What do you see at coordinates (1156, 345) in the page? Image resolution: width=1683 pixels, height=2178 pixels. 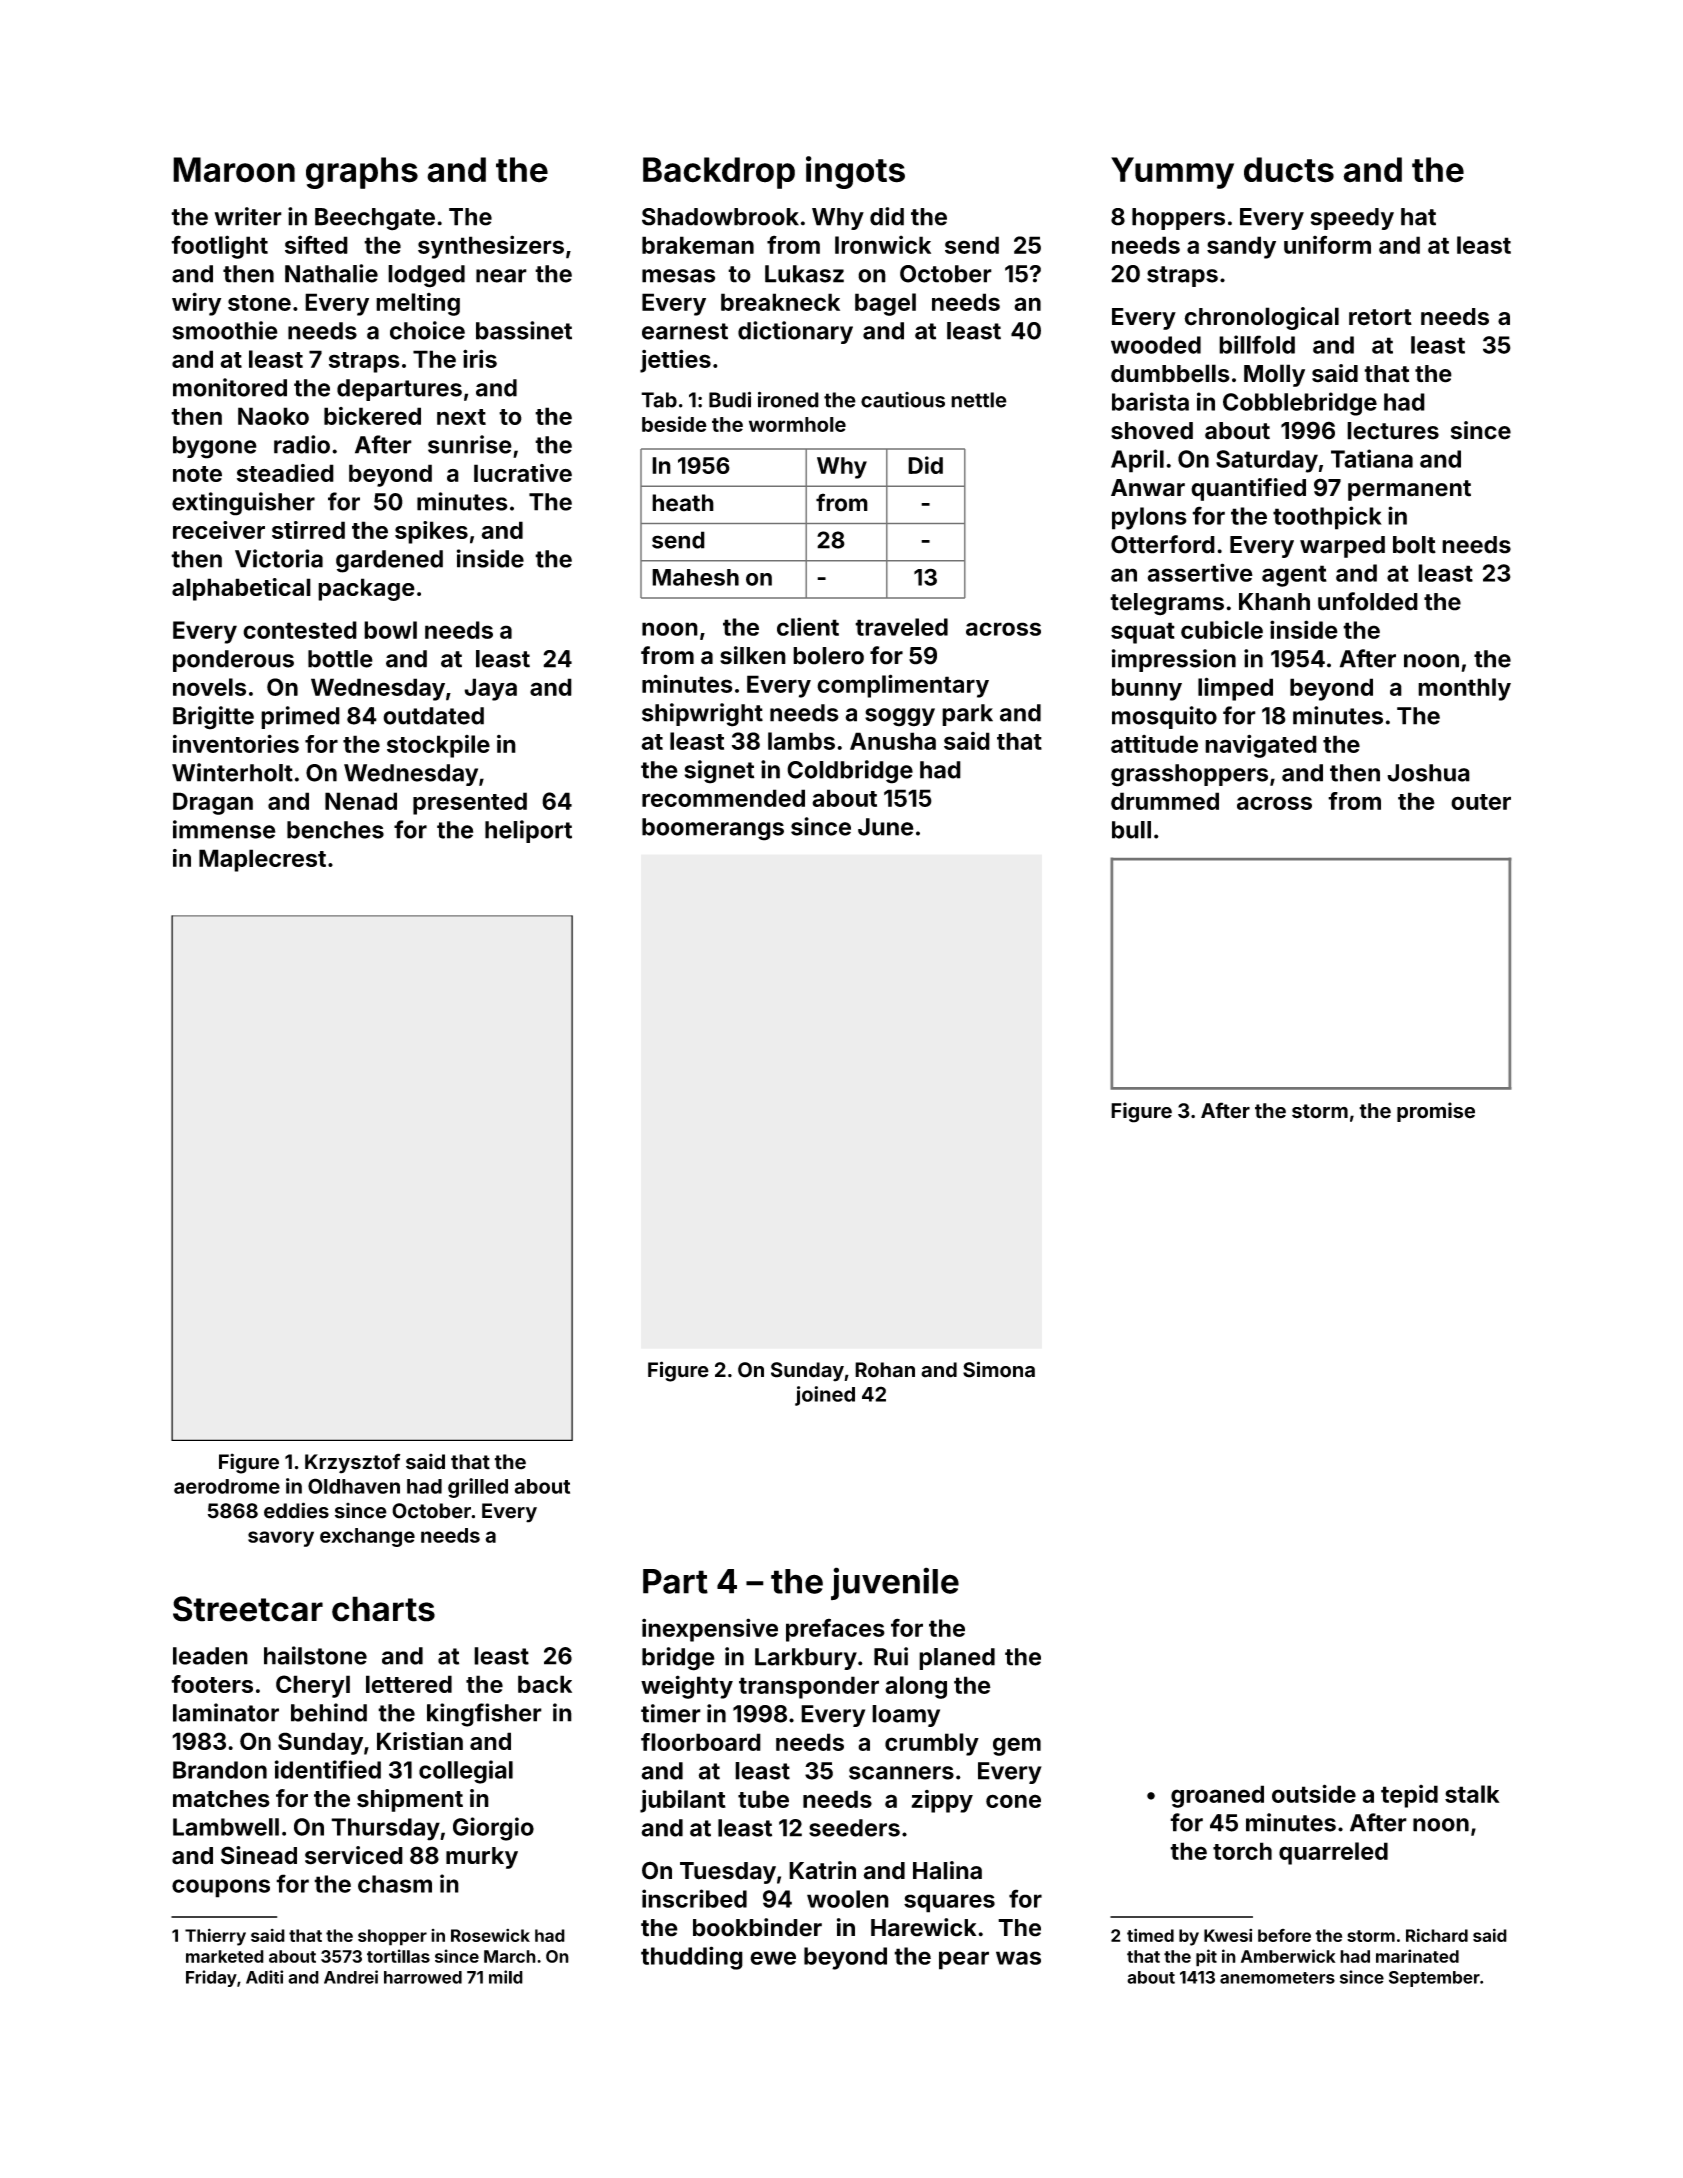 I see `wooded` at bounding box center [1156, 345].
